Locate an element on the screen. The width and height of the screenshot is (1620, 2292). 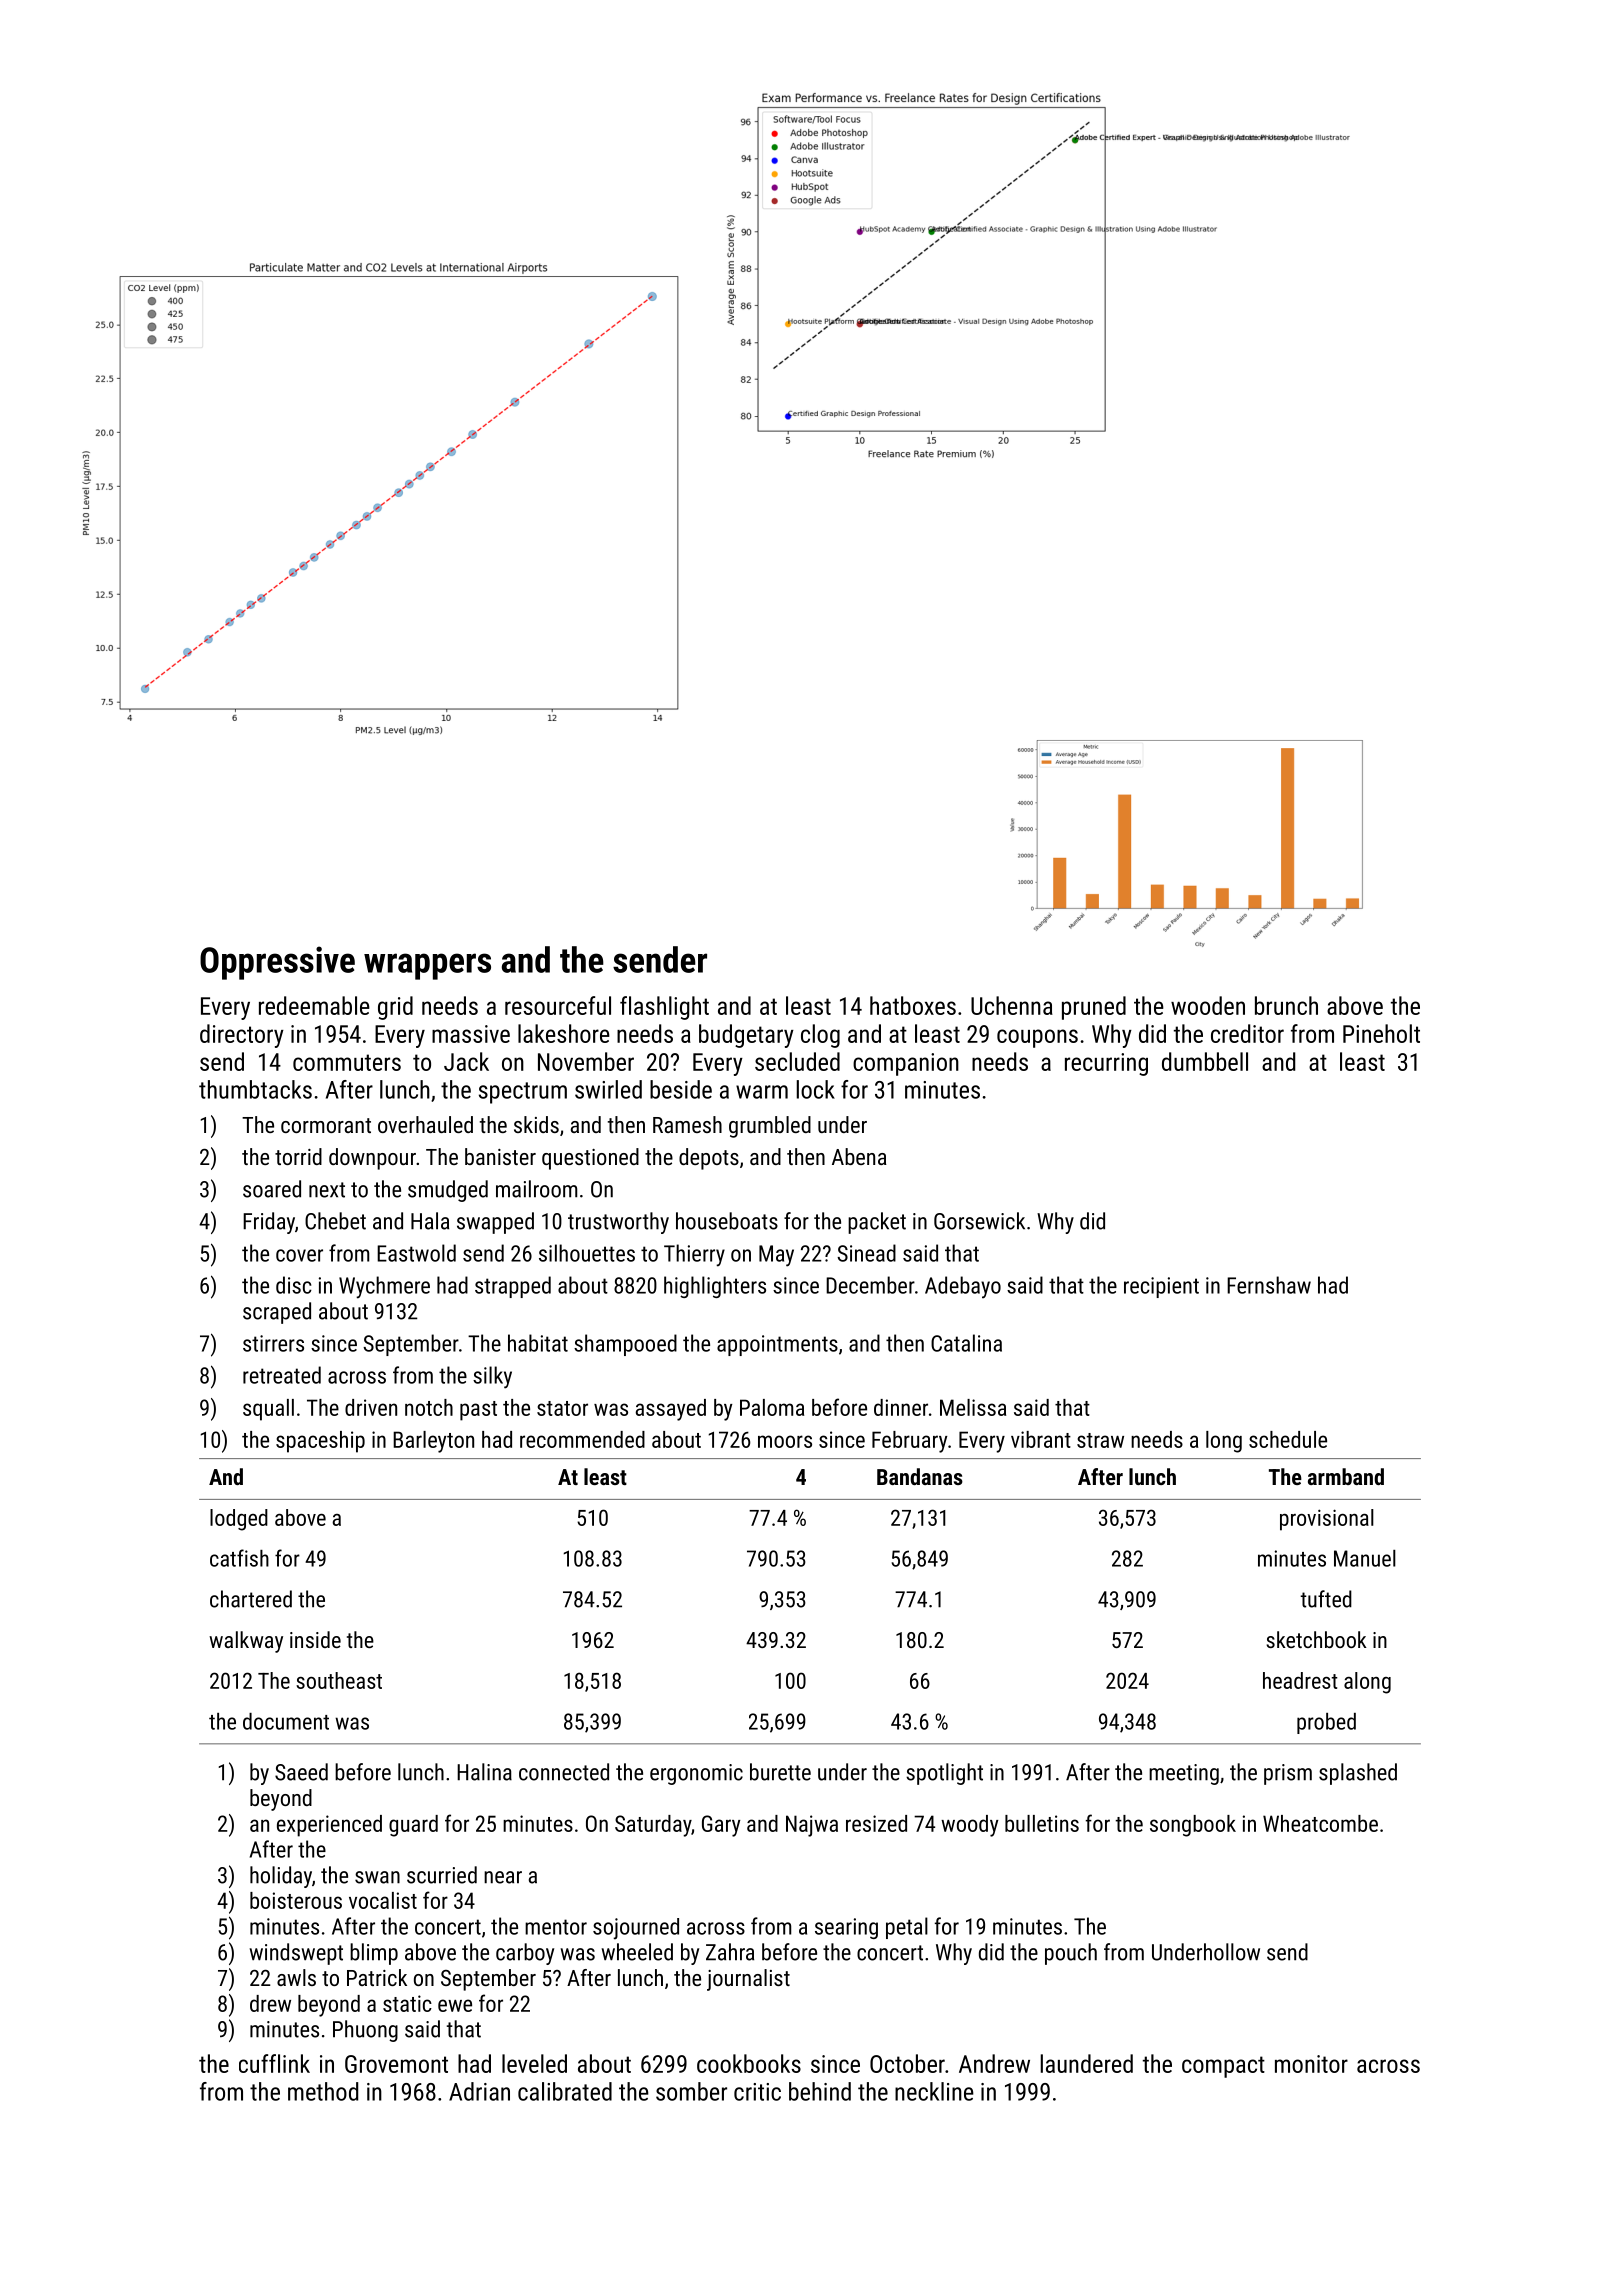
ewe is located at coordinates (455, 2005).
